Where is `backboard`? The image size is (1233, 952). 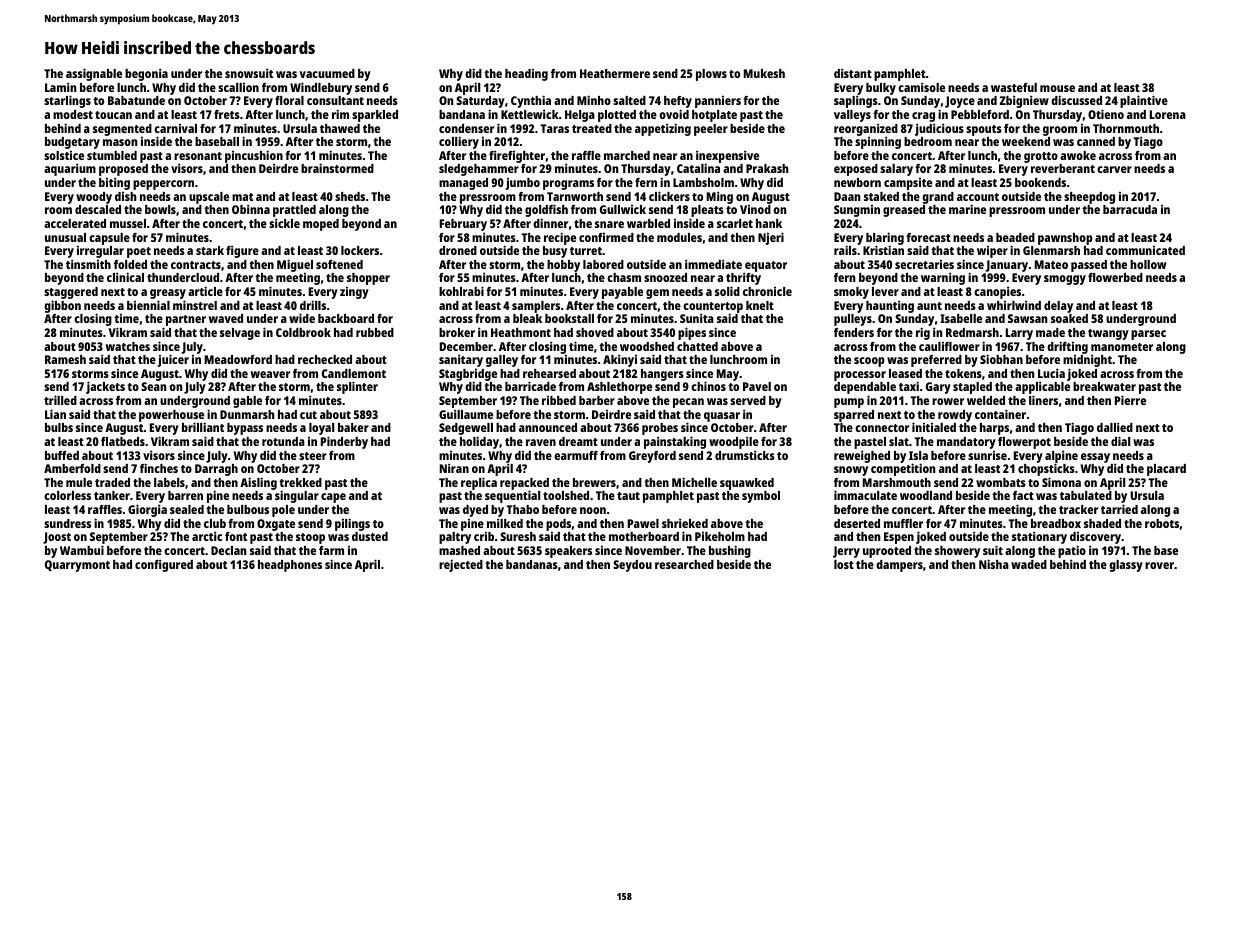 backboard is located at coordinates (346, 318).
